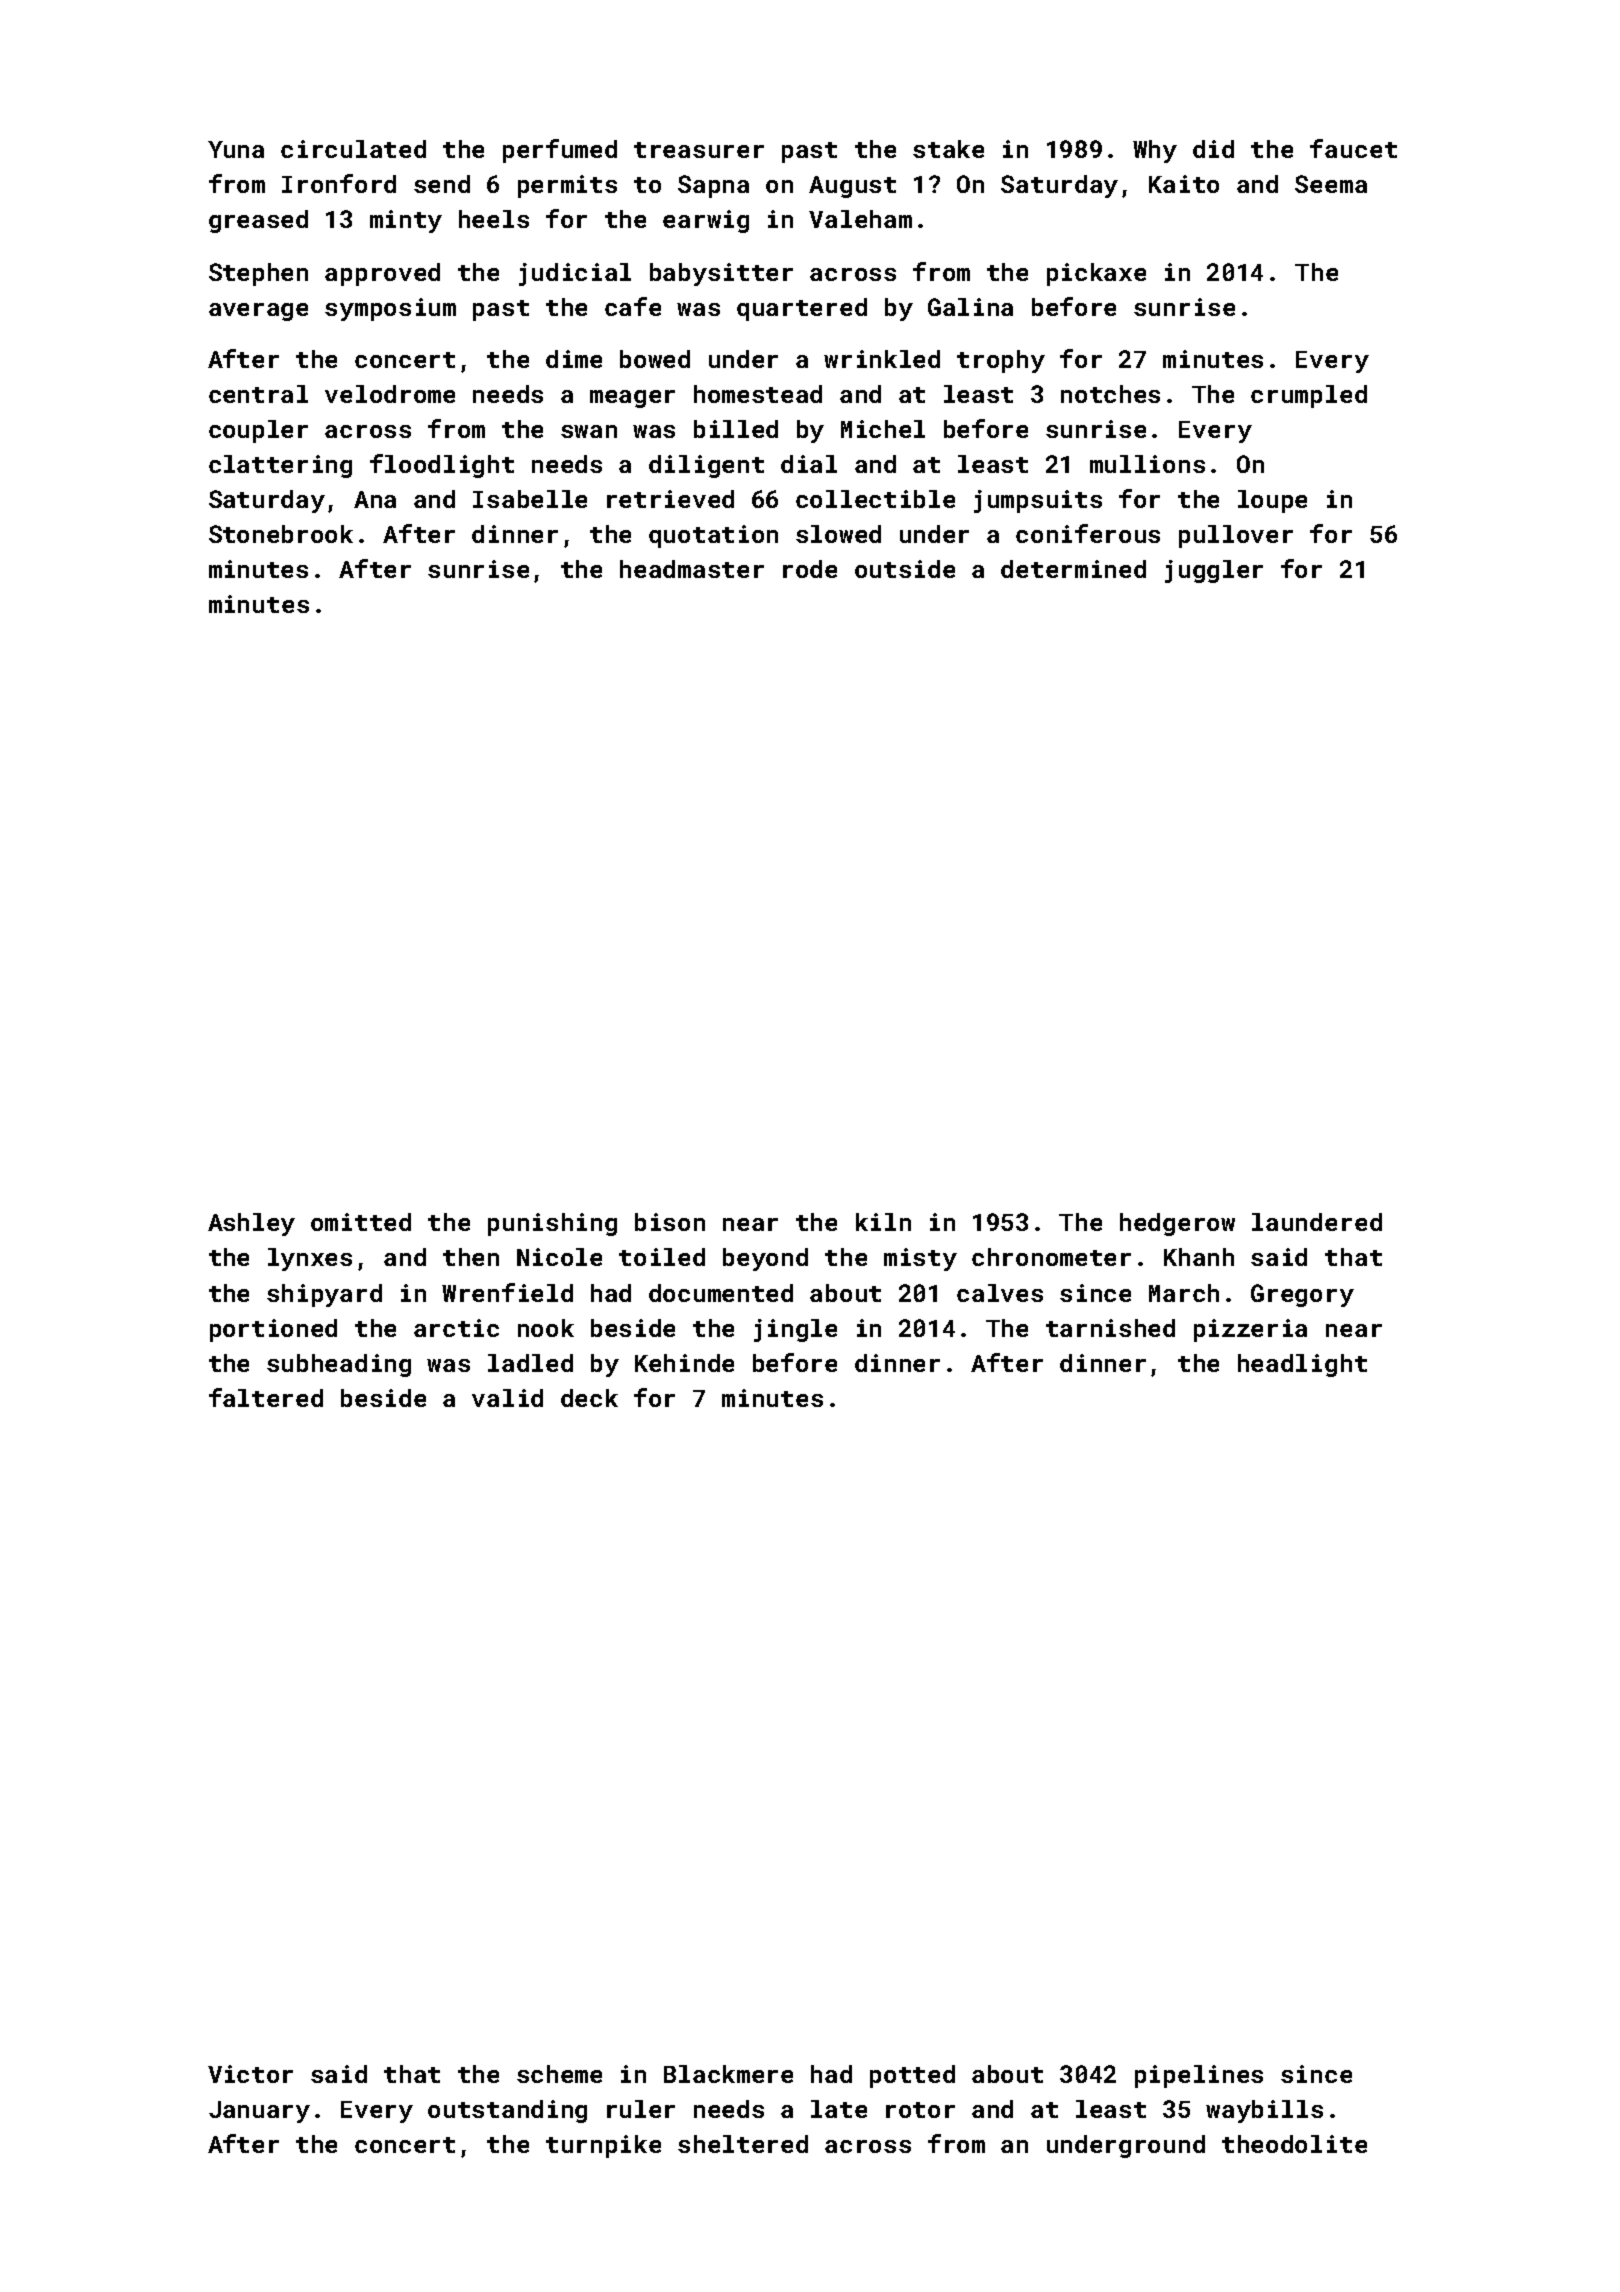 The width and height of the image is (1620, 2292). Describe the element at coordinates (250, 2074) in the image. I see `Victor` at that location.
